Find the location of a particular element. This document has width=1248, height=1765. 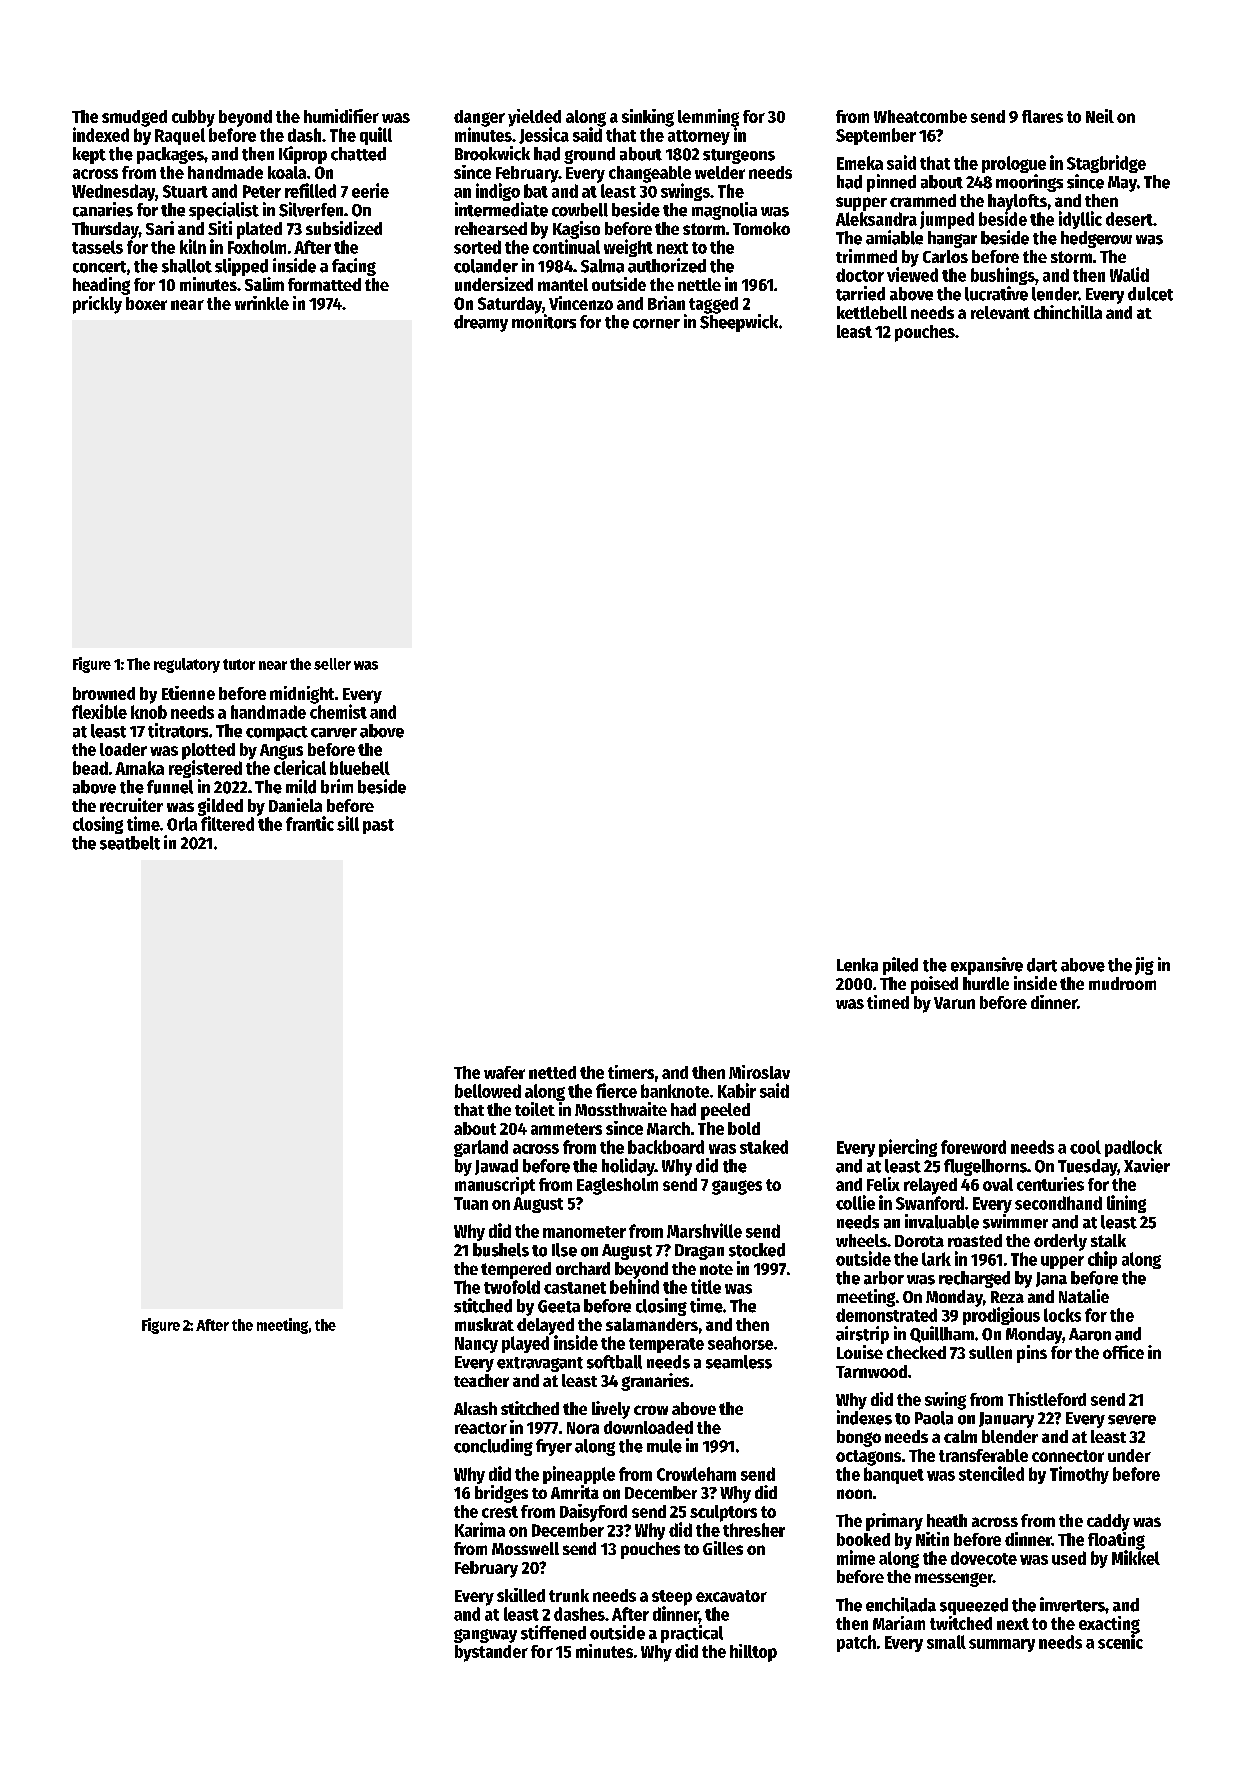

gangway is located at coordinates (485, 1636).
